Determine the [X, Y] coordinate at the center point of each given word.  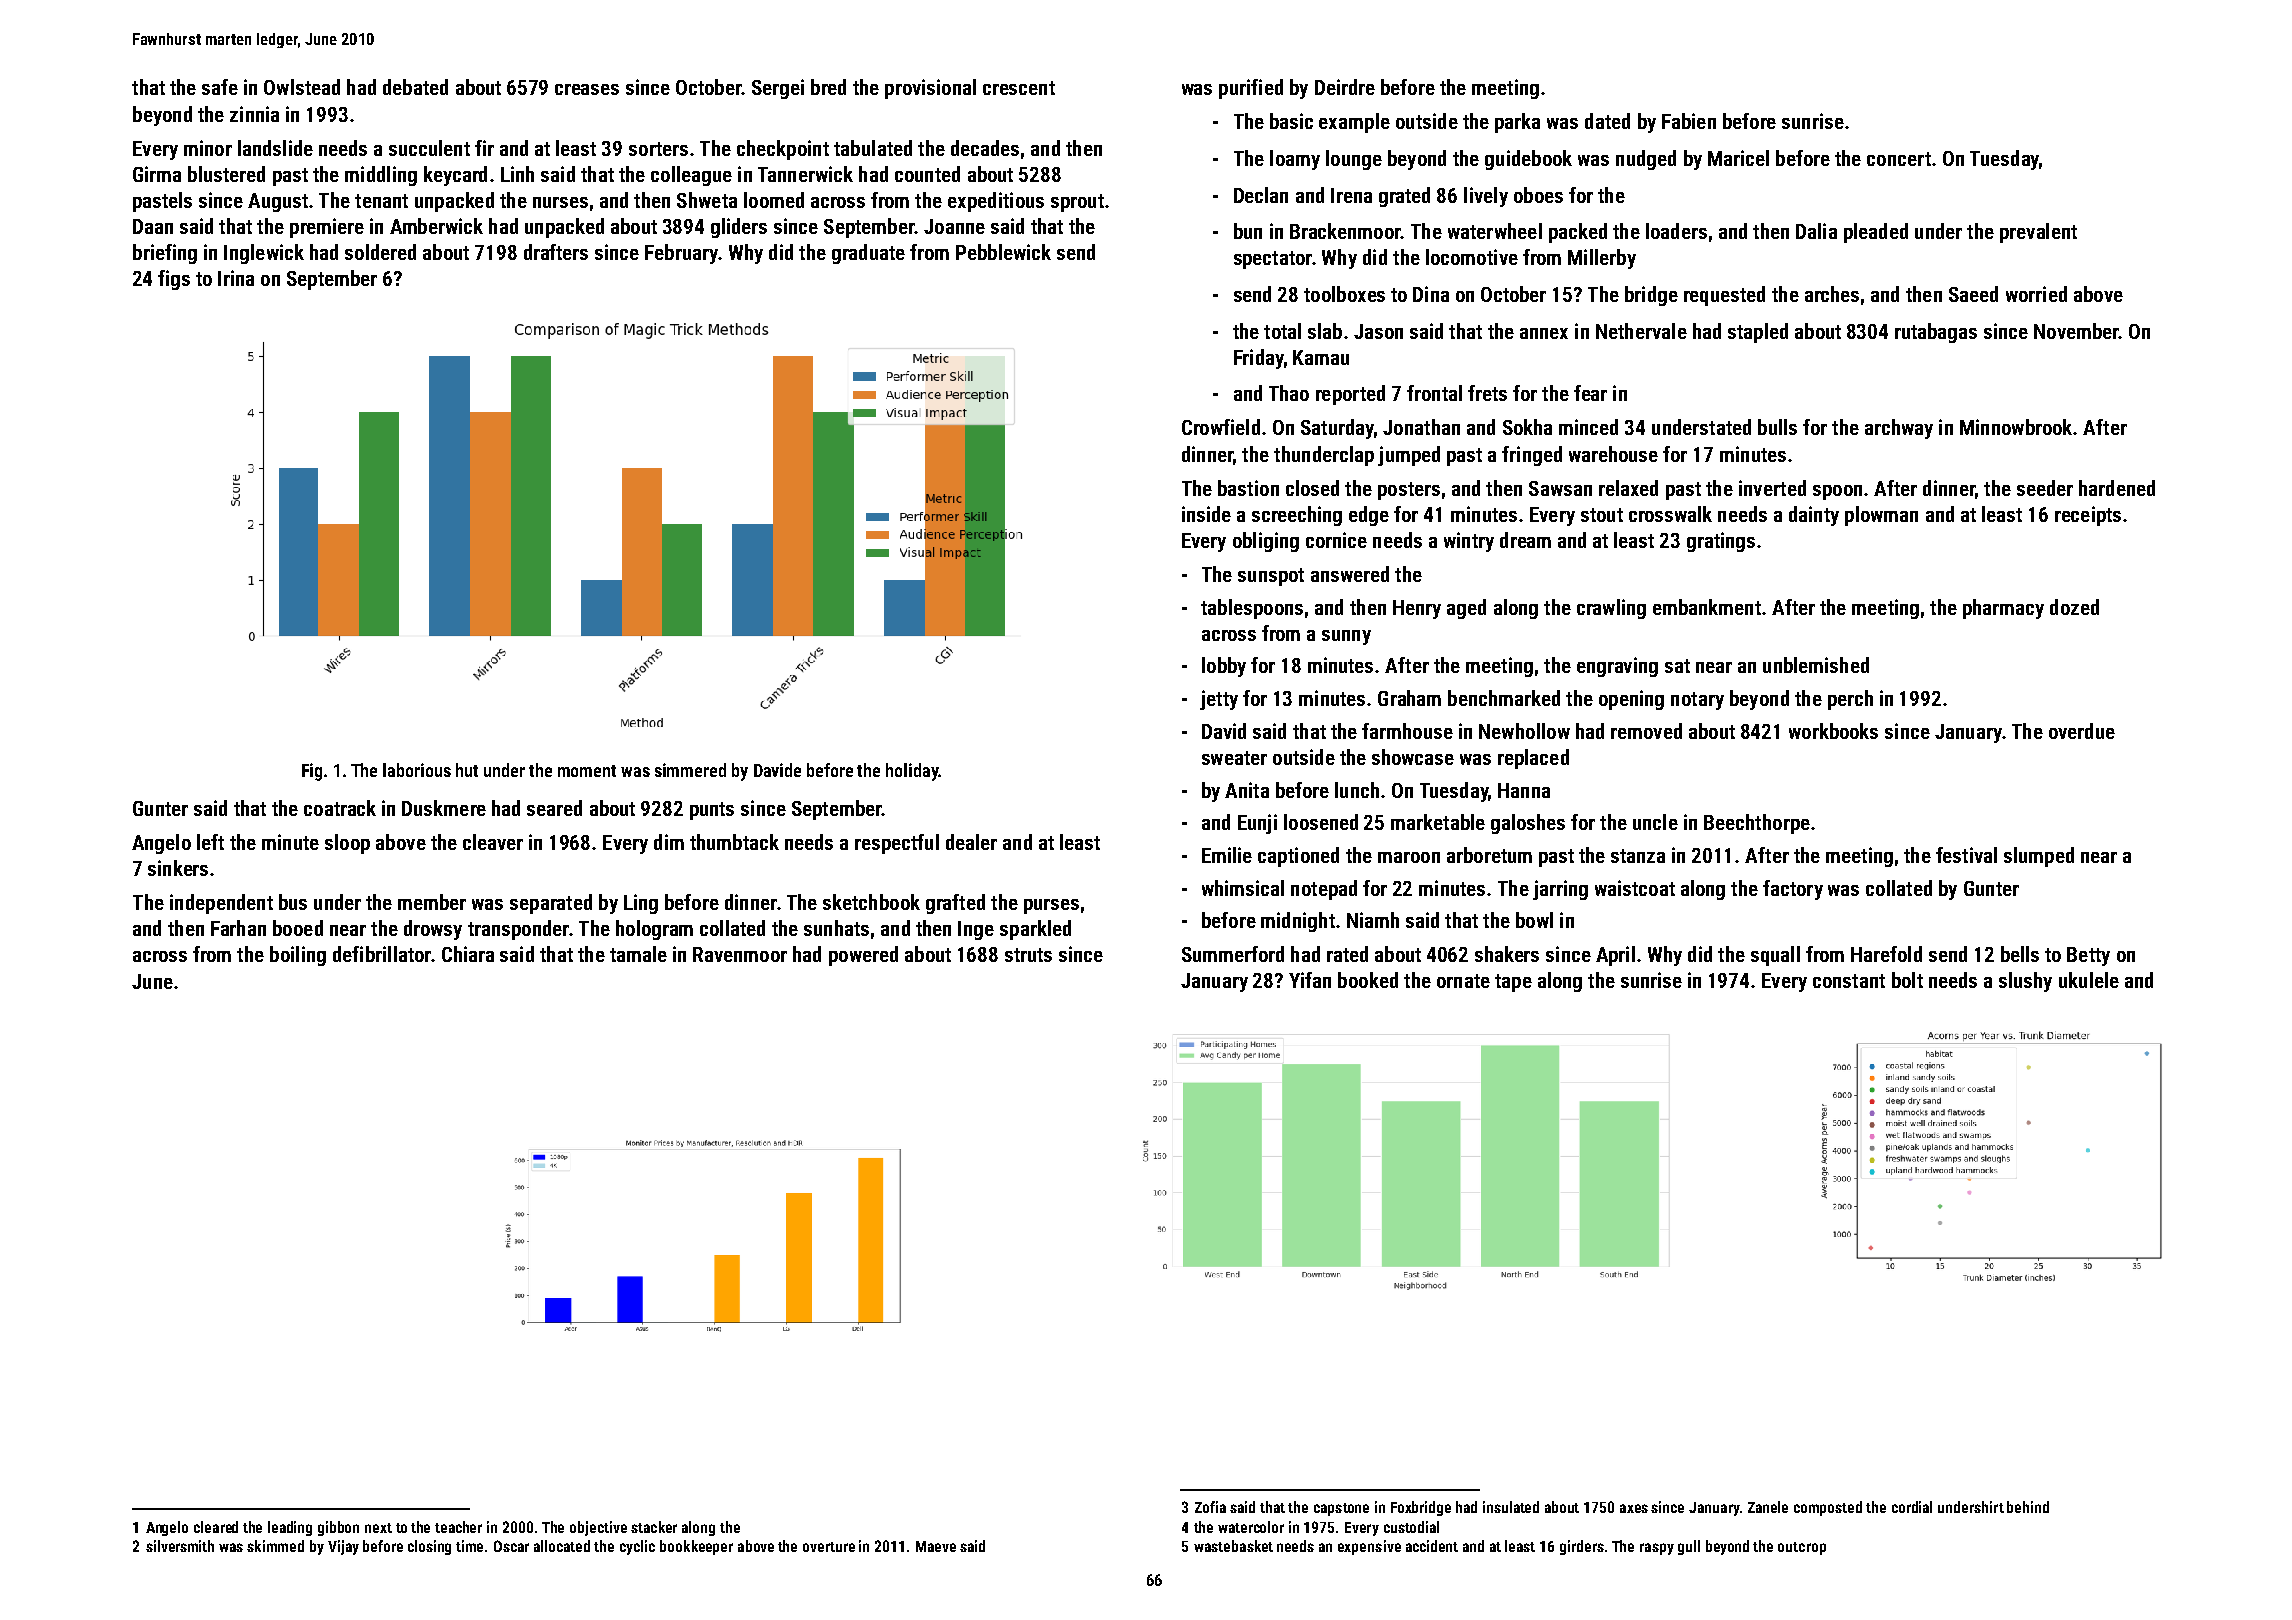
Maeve [936, 1546]
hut [467, 770]
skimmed [275, 1546]
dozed [2074, 607]
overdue [2082, 731]
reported [1350, 395]
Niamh [1373, 920]
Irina [236, 278]
